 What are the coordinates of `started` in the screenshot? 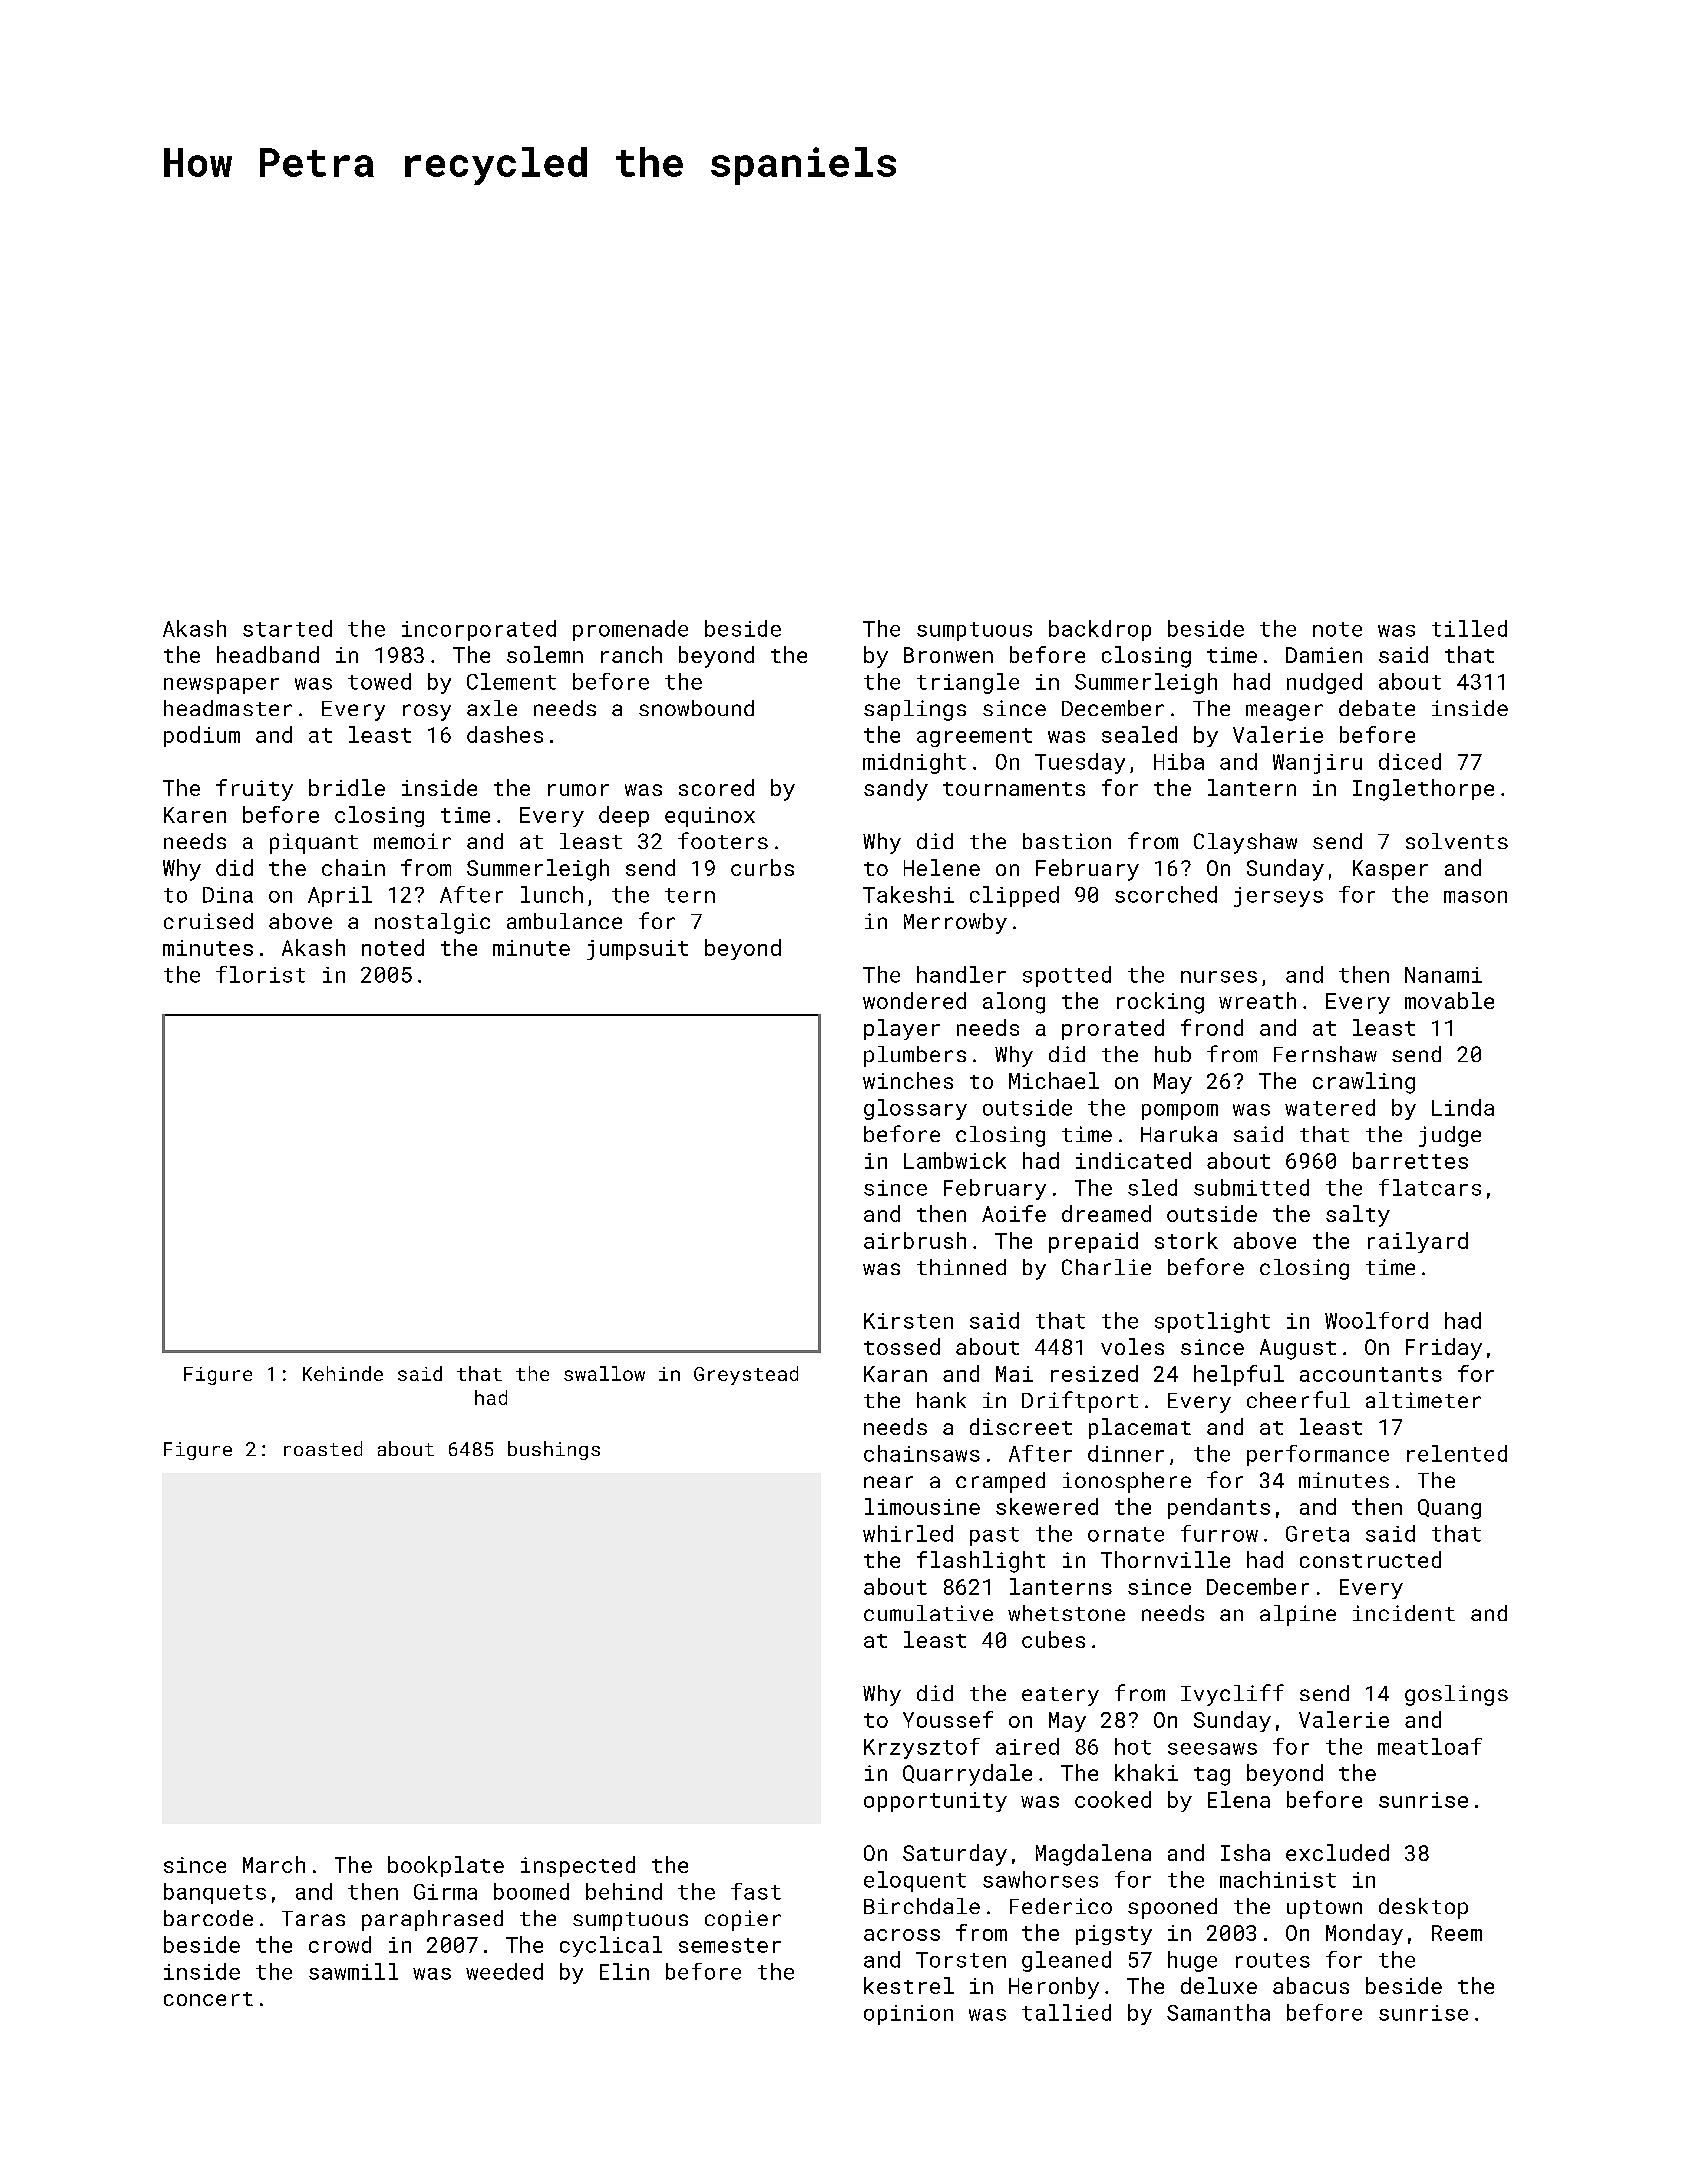 It's located at (287, 628).
